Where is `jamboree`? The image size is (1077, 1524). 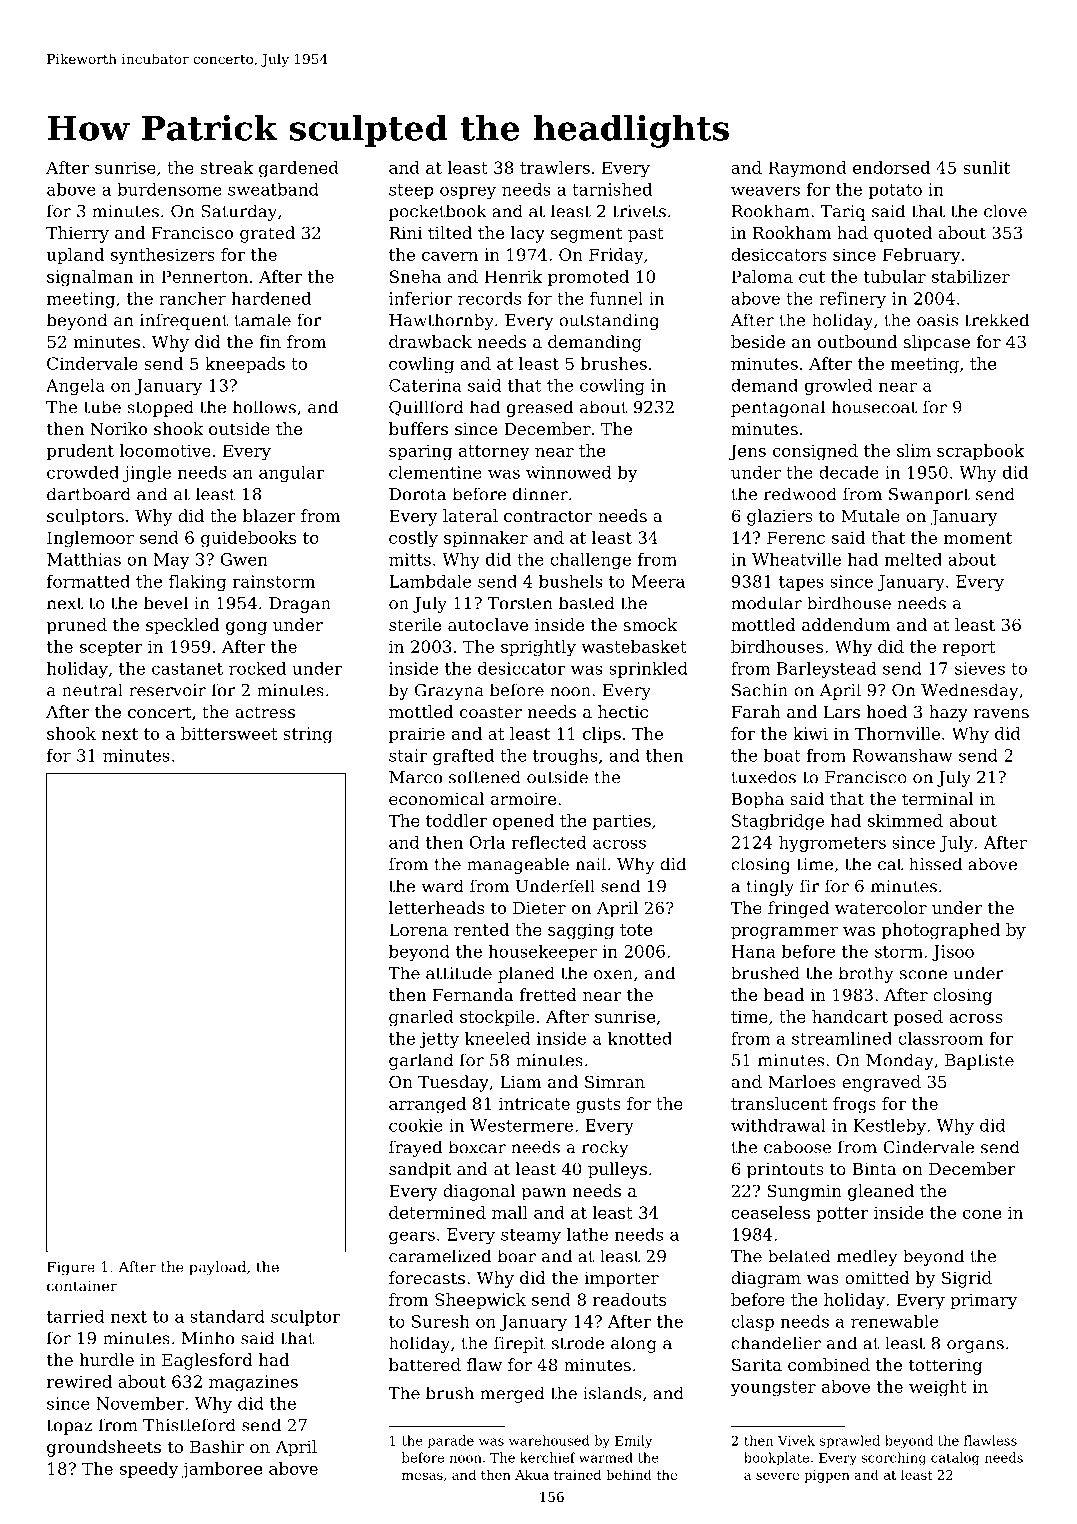 jamboree is located at coordinates (222, 1470).
